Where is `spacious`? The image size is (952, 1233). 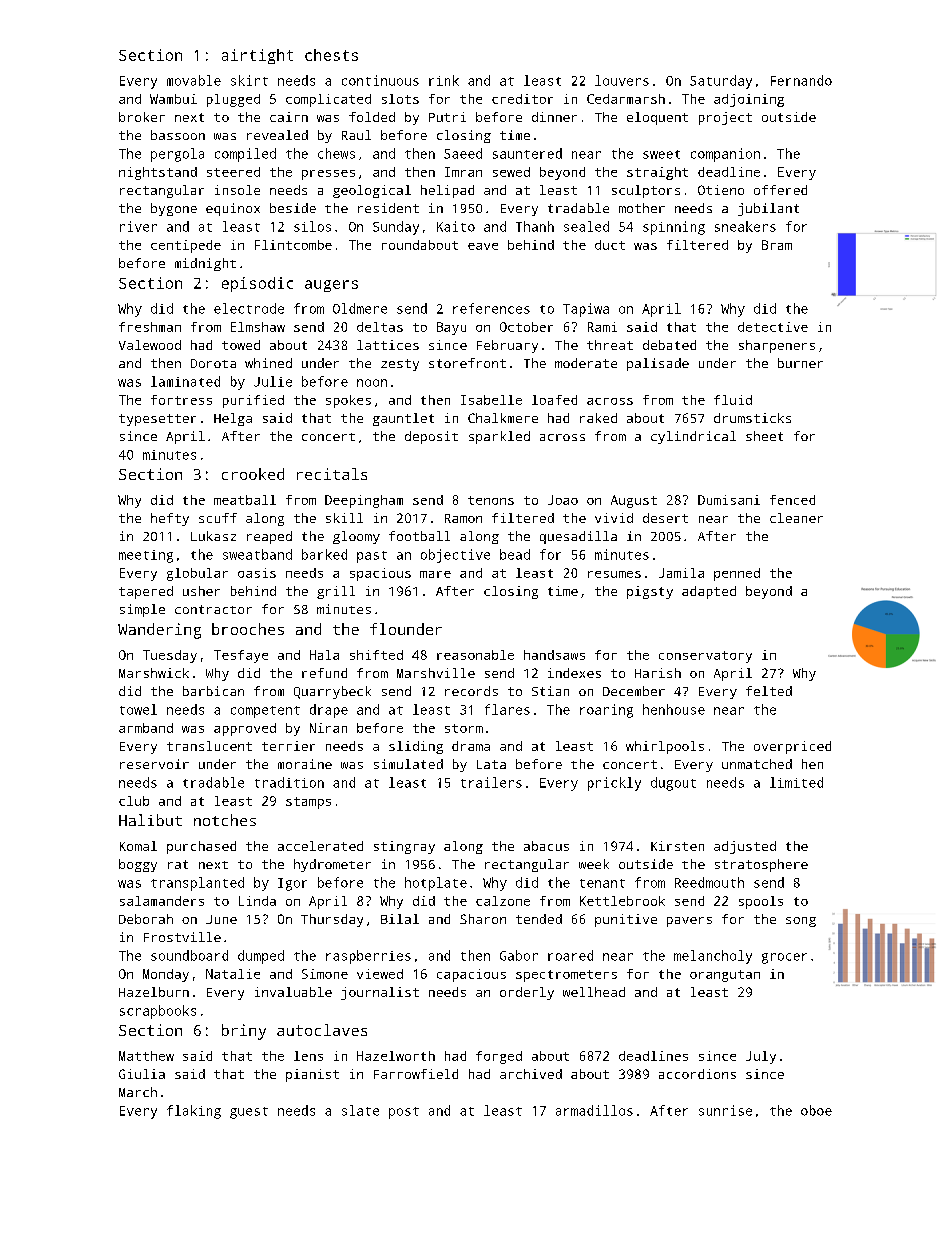
spacious is located at coordinates (380, 574).
